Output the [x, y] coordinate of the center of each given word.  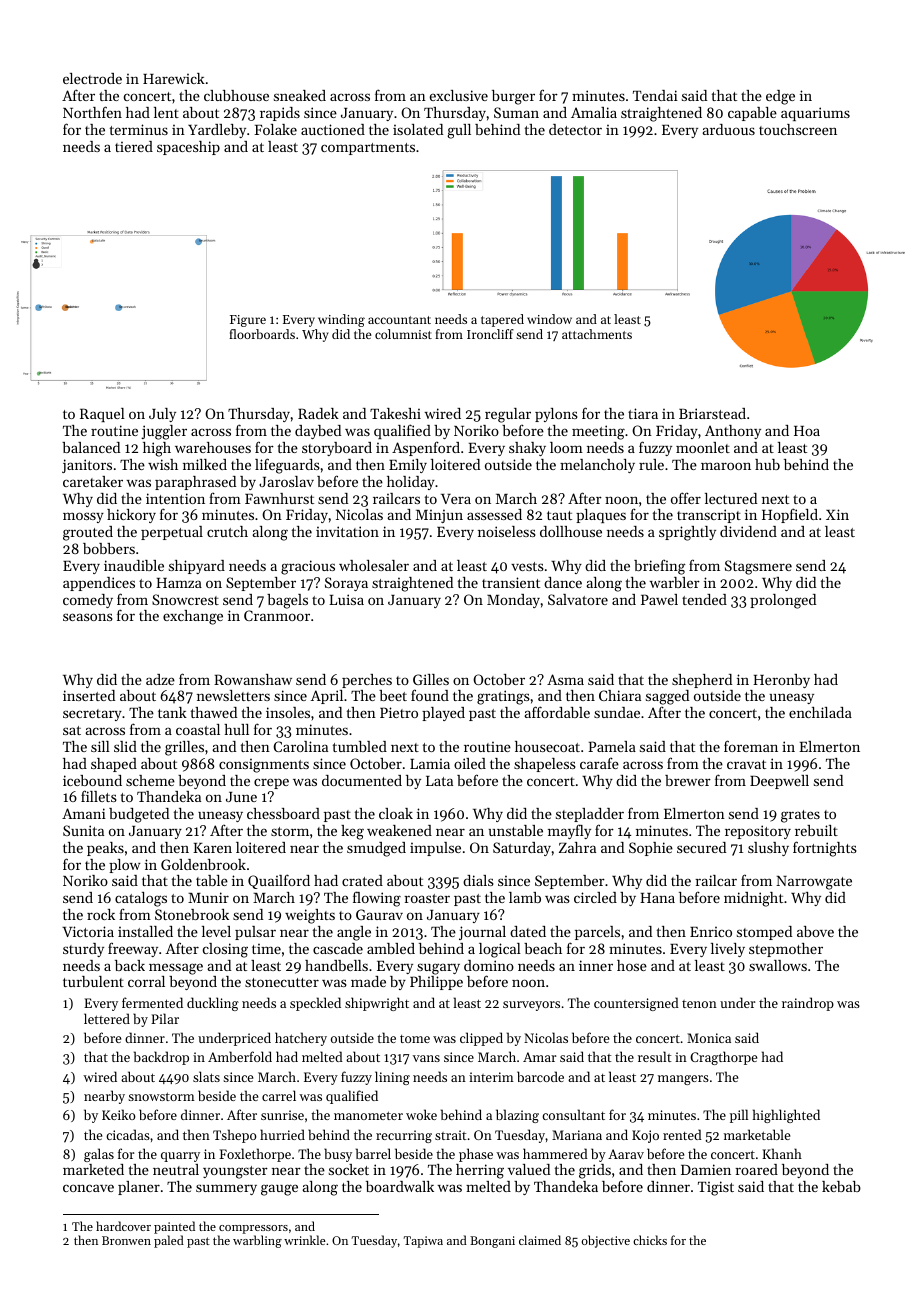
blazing [517, 1116]
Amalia [594, 112]
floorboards [262, 334]
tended [704, 599]
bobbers [109, 548]
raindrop [808, 1004]
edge [780, 97]
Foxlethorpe [255, 1155]
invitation [347, 531]
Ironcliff [490, 334]
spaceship [188, 148]
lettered [107, 1018]
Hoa [807, 431]
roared [756, 1169]
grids [595, 1171]
